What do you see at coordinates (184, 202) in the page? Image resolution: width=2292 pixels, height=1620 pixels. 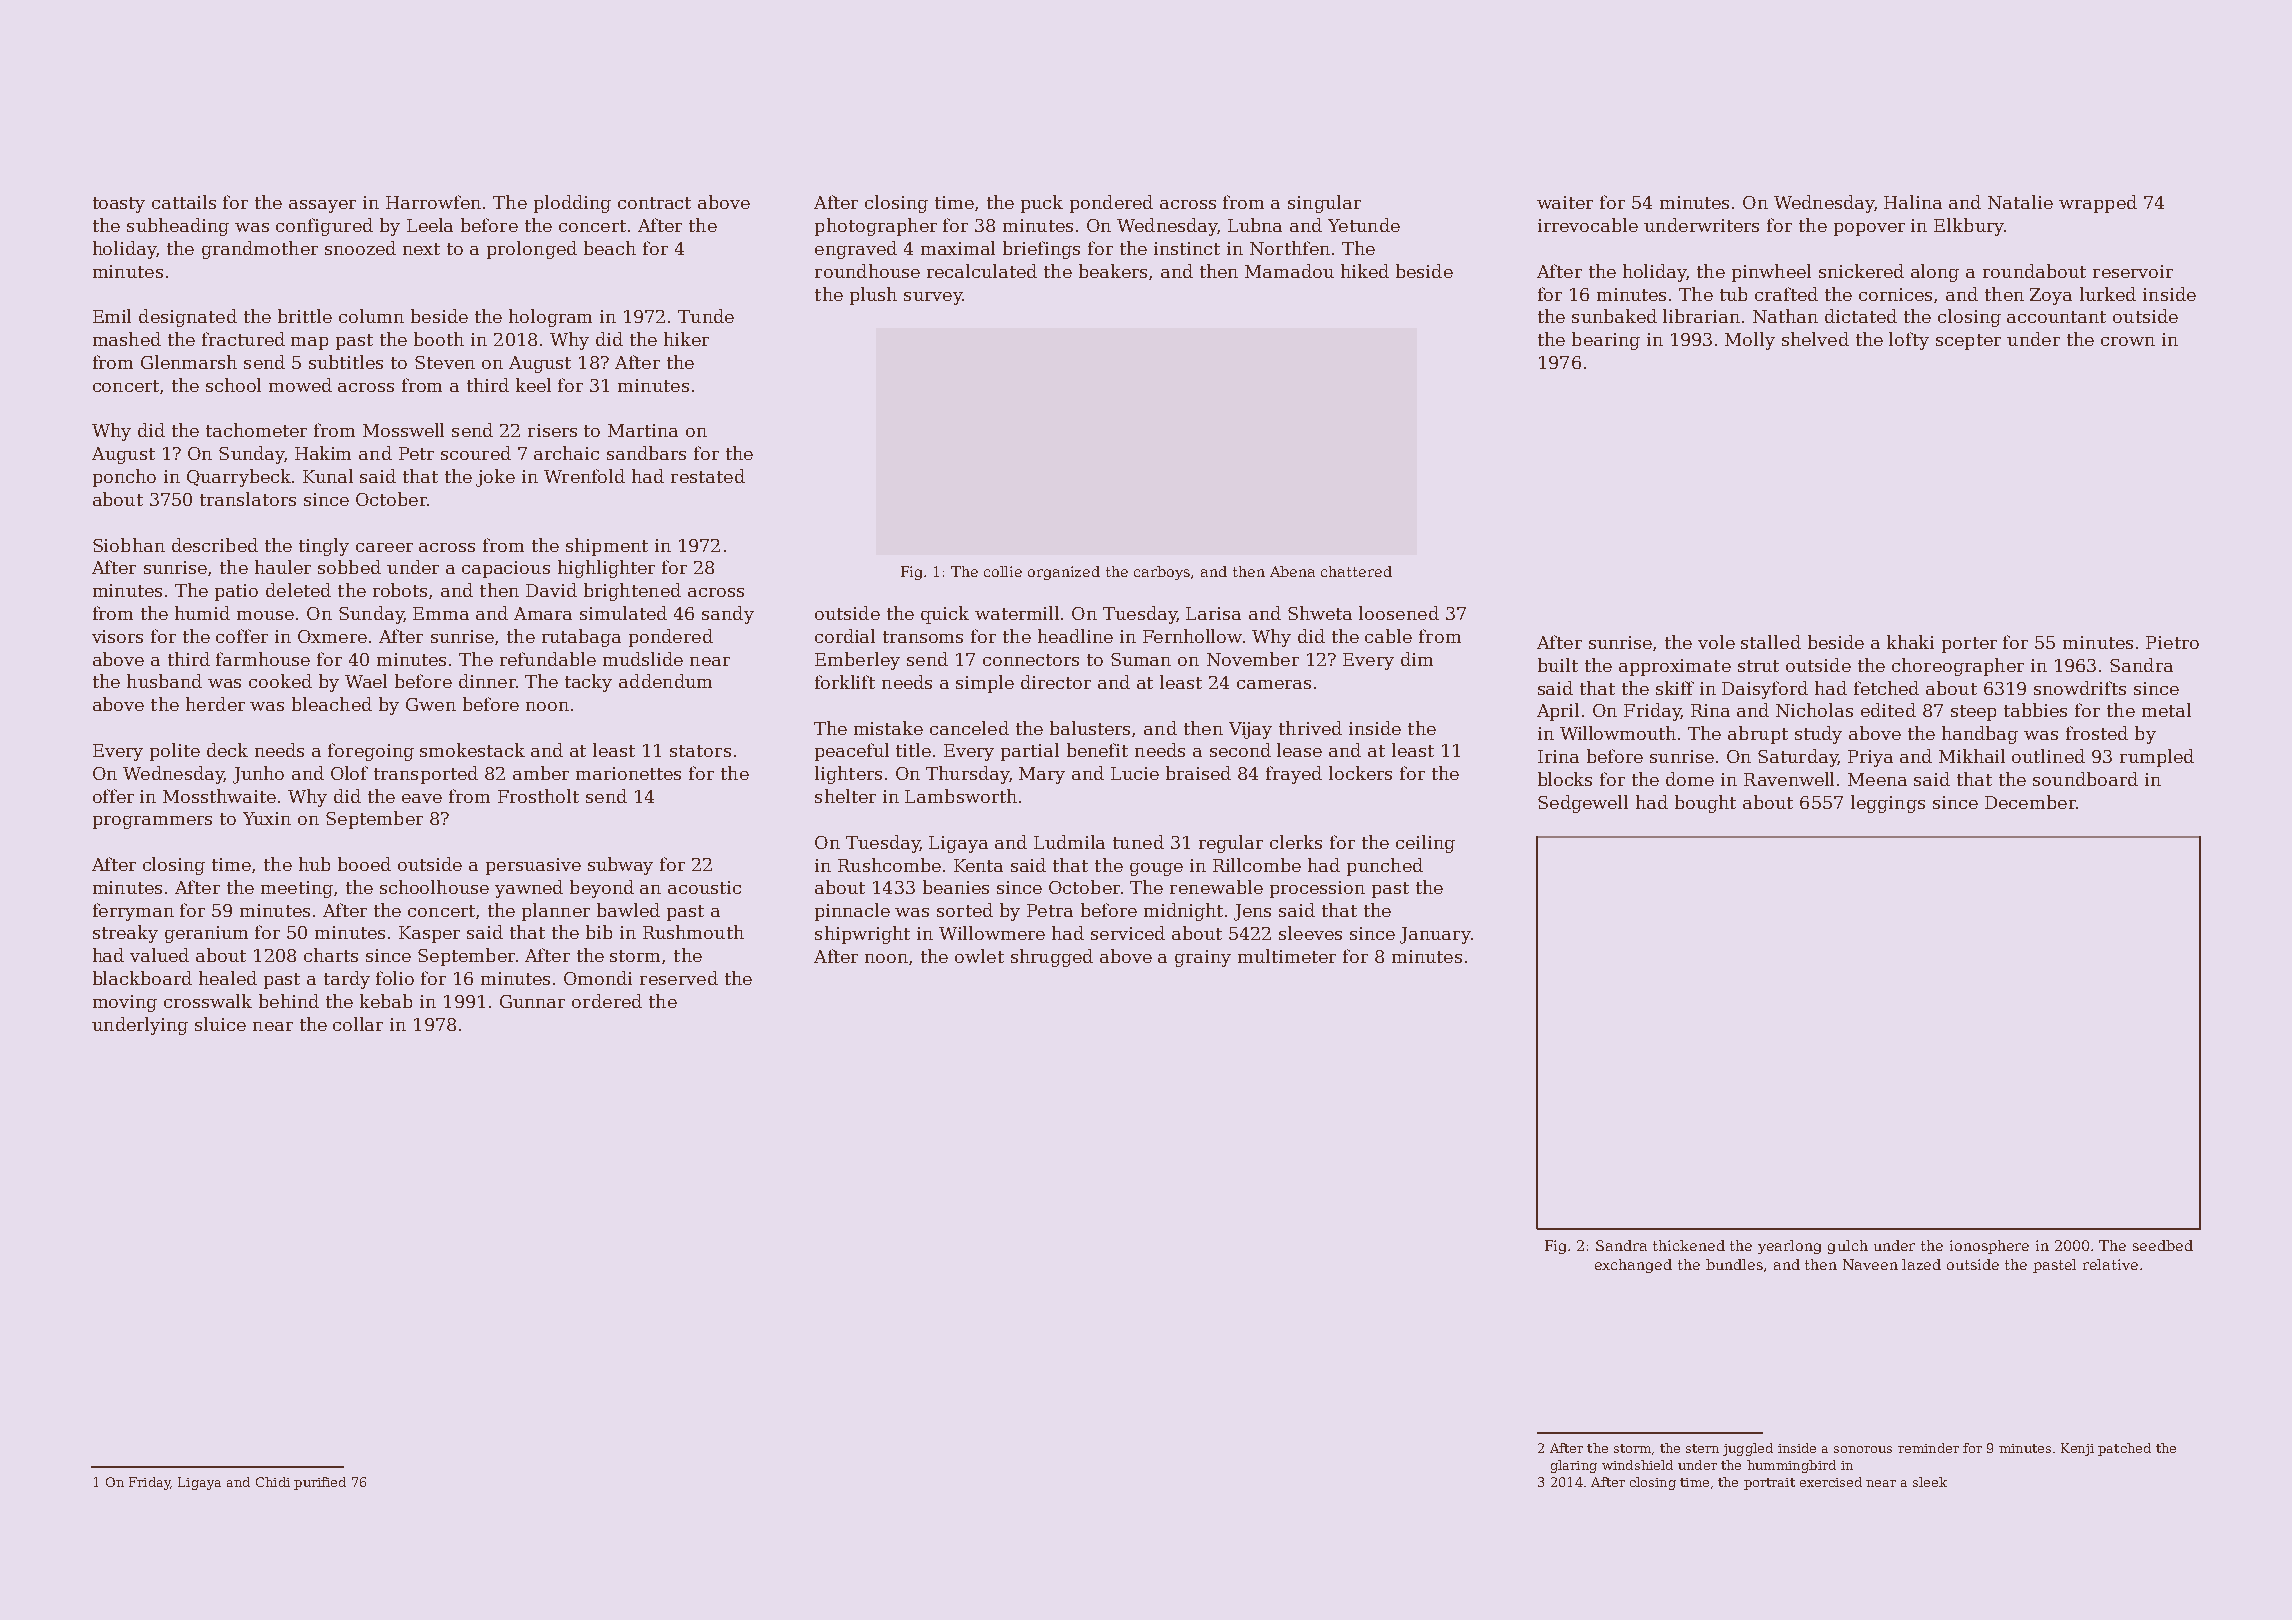 I see `cattails` at bounding box center [184, 202].
